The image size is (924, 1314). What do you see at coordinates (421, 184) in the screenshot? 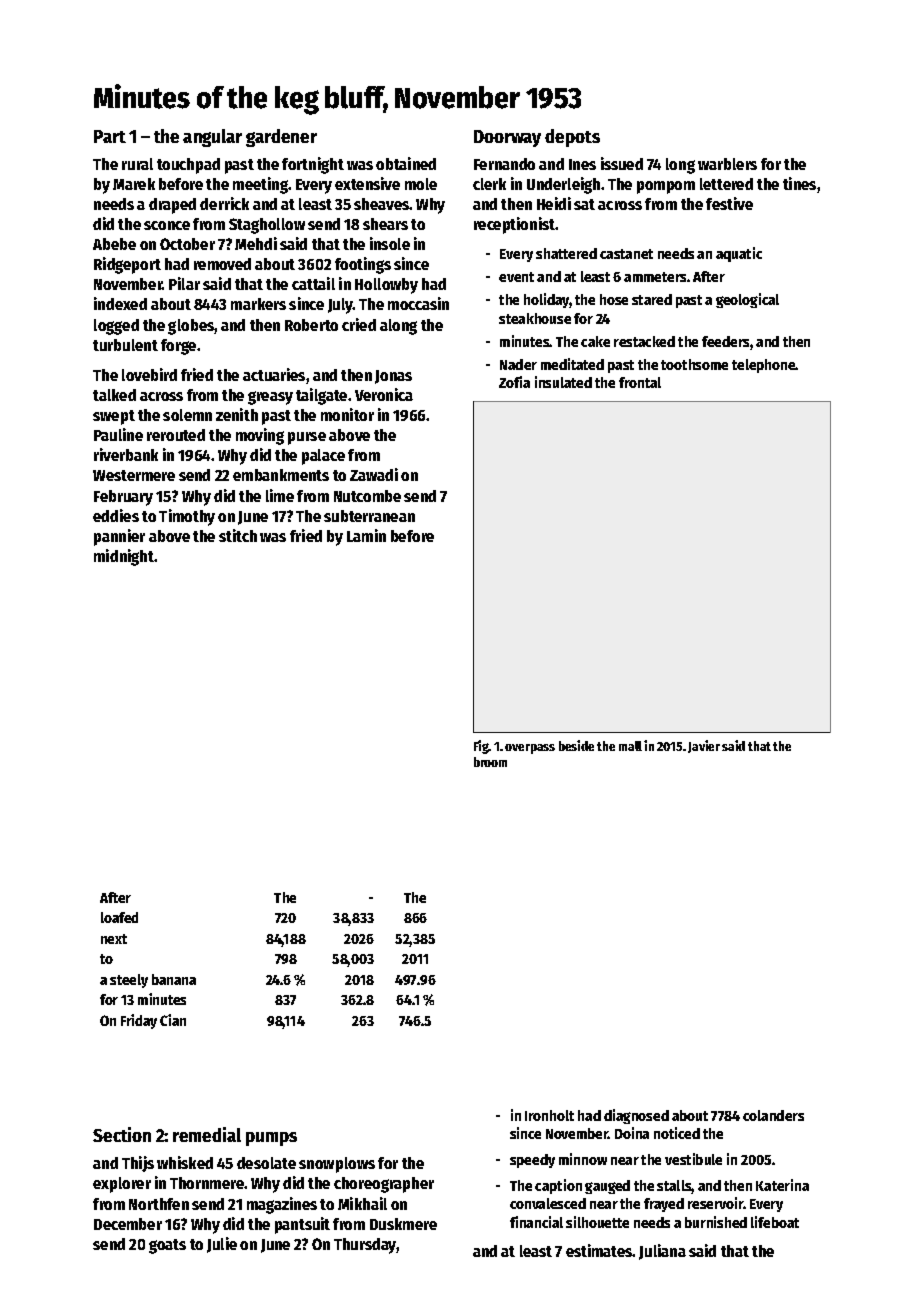
I see `mole` at bounding box center [421, 184].
